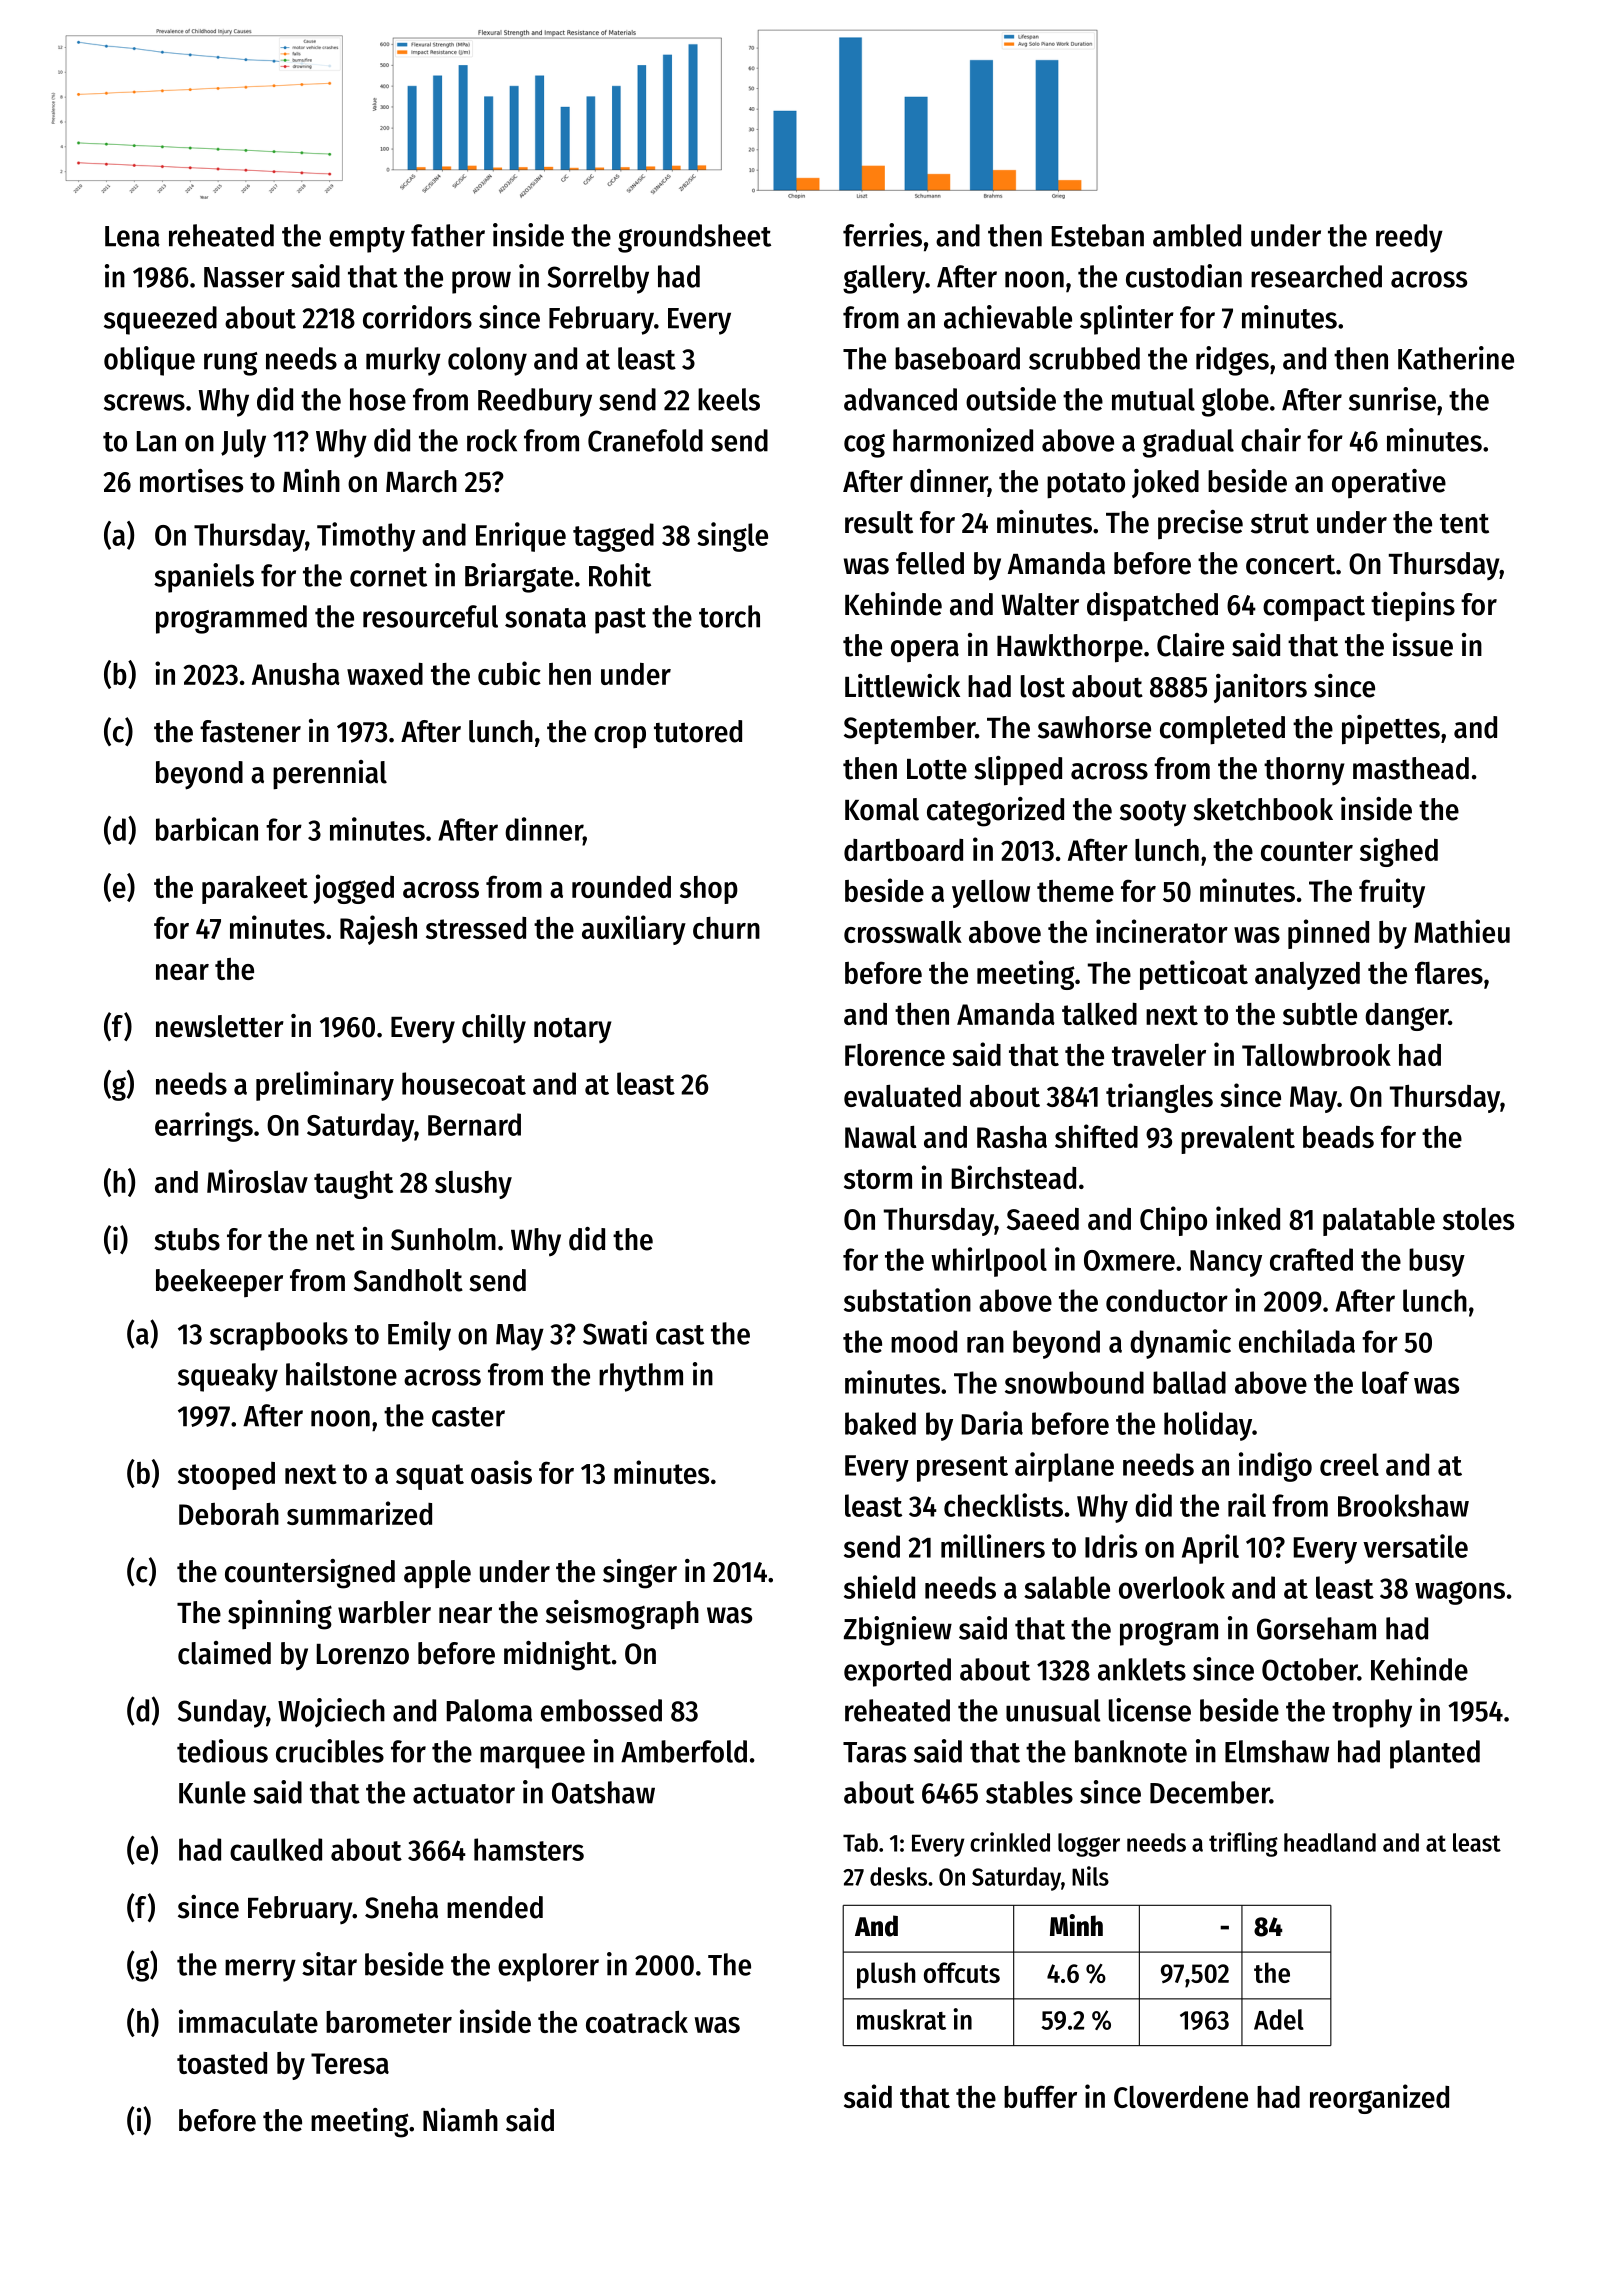  What do you see at coordinates (417, 317) in the document?
I see `corridors` at bounding box center [417, 317].
